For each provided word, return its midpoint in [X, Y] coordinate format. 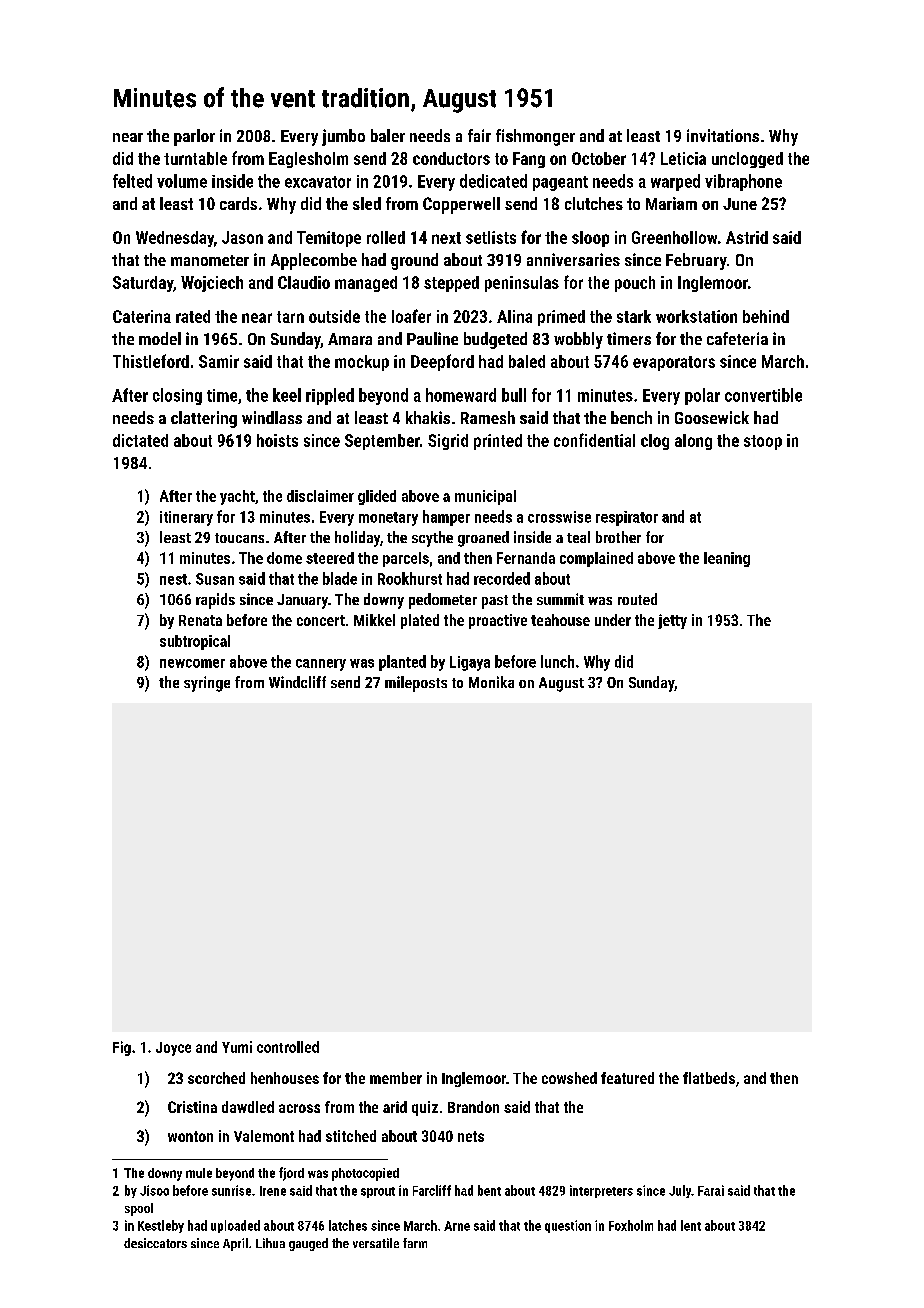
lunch [557, 661]
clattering [204, 419]
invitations [723, 135]
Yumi [237, 1047]
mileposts [416, 684]
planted [402, 663]
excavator [318, 182]
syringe [207, 684]
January [302, 601]
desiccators [155, 1243]
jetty [672, 621]
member [396, 1078]
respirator [627, 518]
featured [627, 1078]
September [382, 442]
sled [367, 203]
